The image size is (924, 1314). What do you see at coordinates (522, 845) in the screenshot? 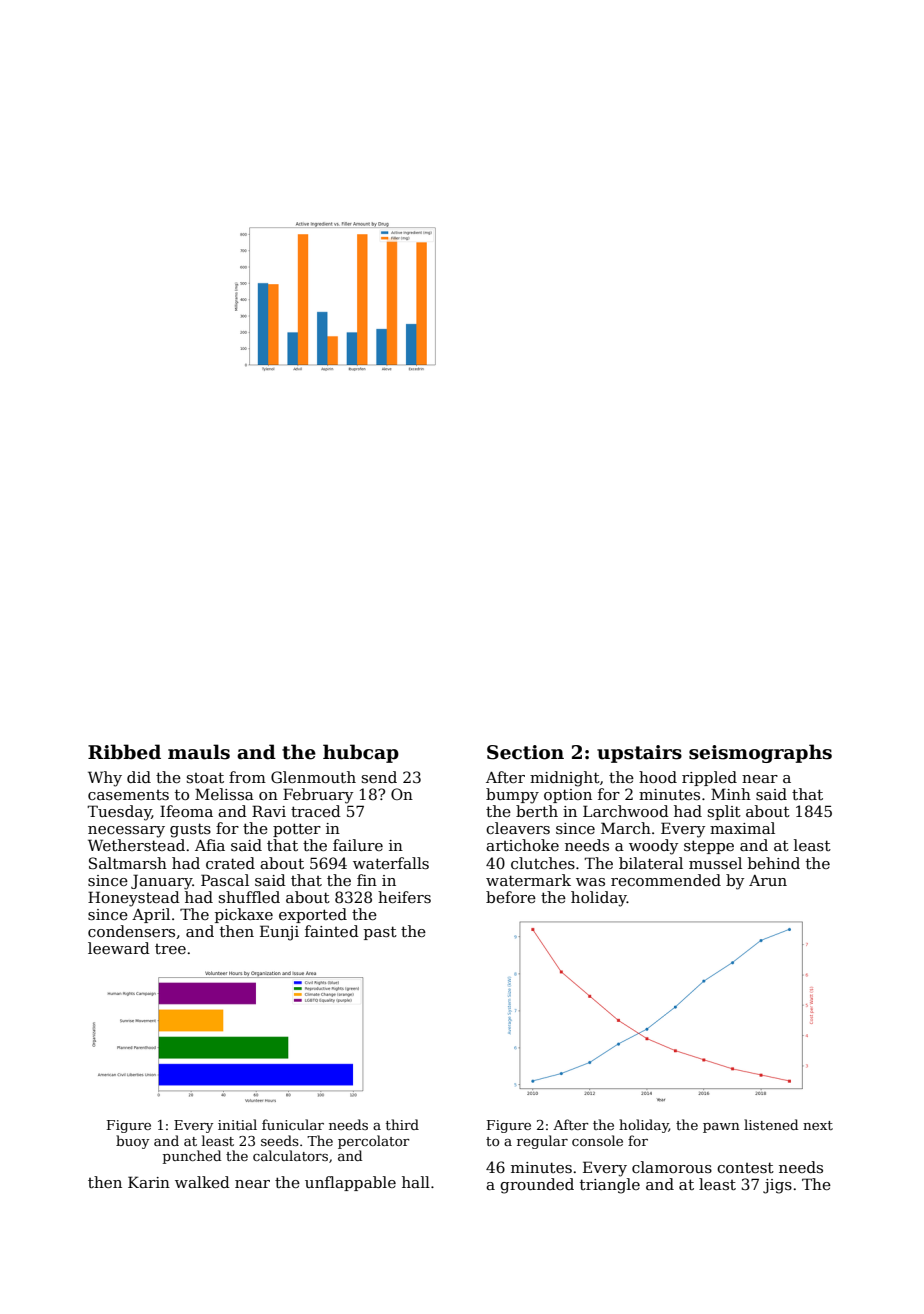
I see `artichoke` at bounding box center [522, 845].
